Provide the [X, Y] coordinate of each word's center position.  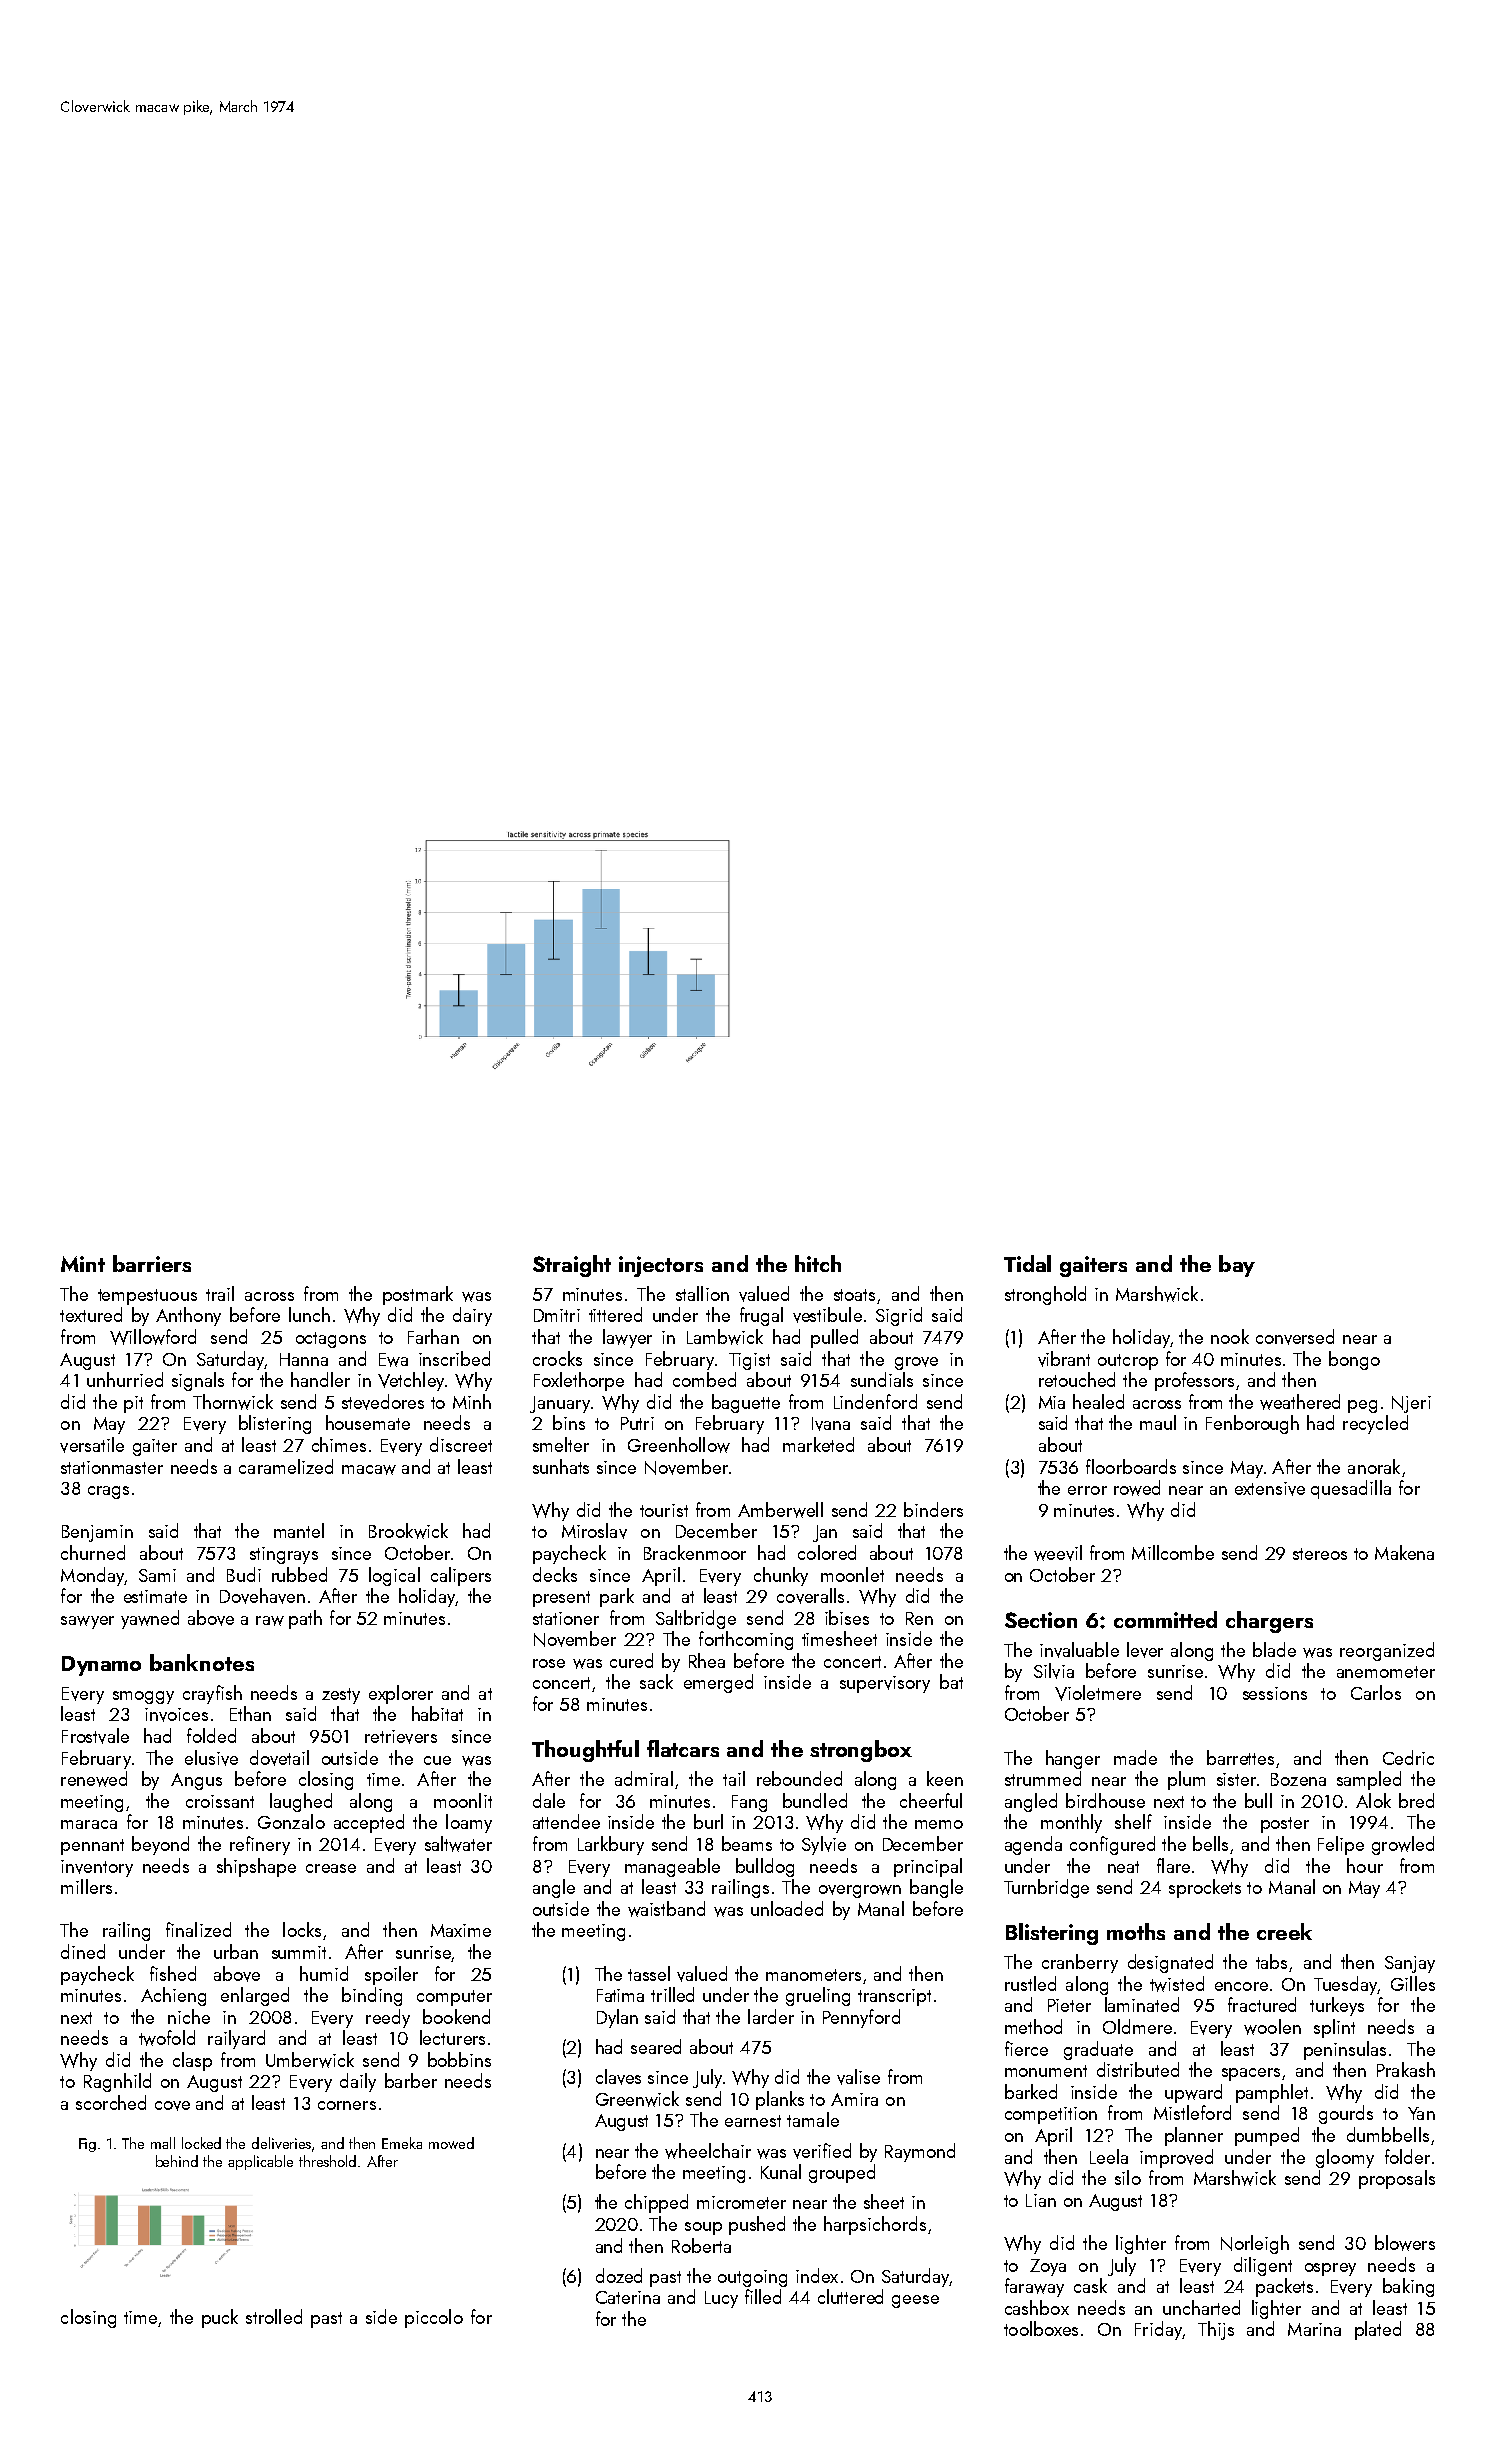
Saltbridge [696, 1619]
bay [1237, 1266]
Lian [1041, 2200]
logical [394, 1576]
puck [220, 2318]
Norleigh [1255, 2244]
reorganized [1387, 1651]
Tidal [1027, 1263]
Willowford [153, 1337]
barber [411, 2080]
